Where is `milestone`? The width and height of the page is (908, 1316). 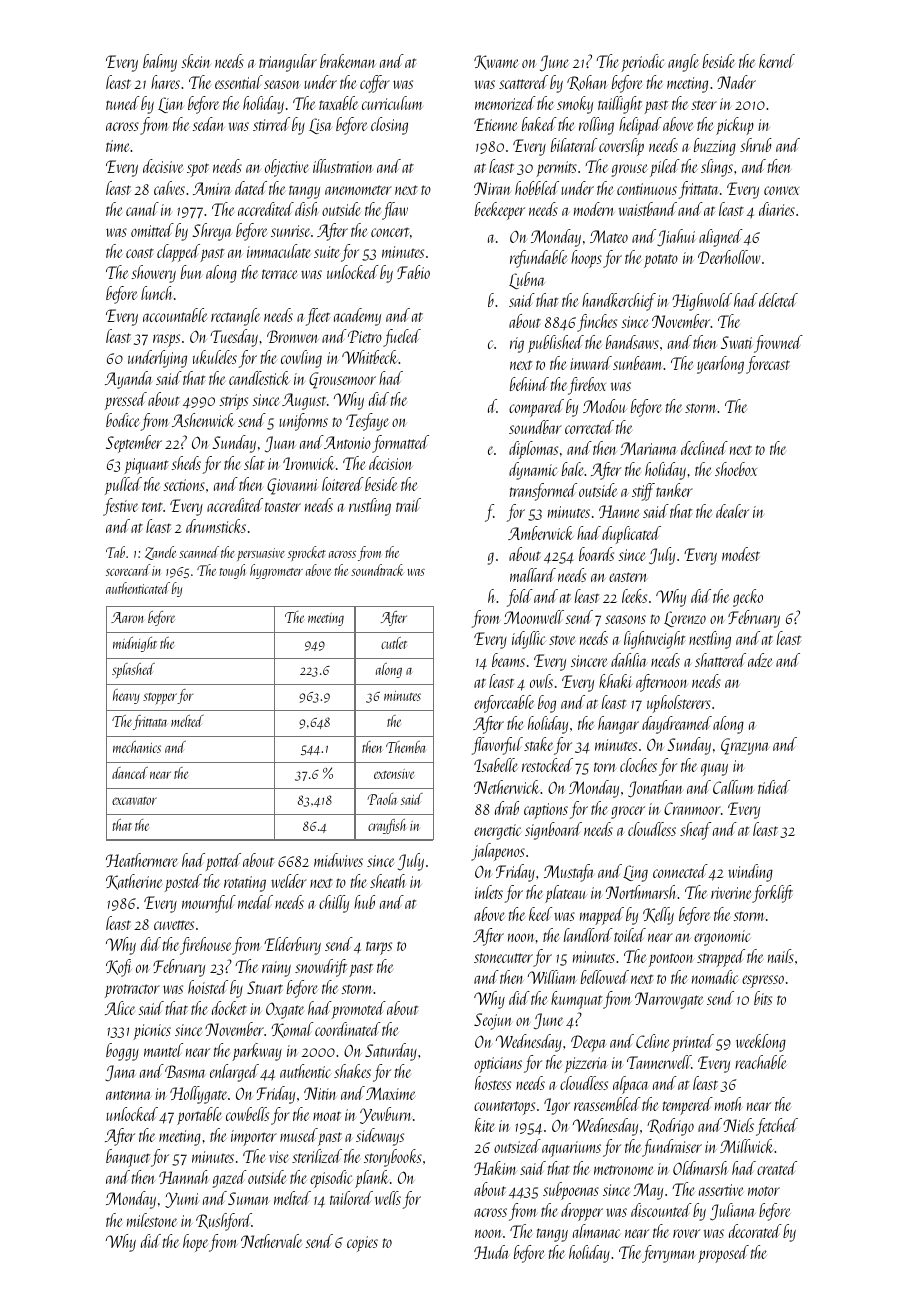
milestone is located at coordinates (152, 1220).
